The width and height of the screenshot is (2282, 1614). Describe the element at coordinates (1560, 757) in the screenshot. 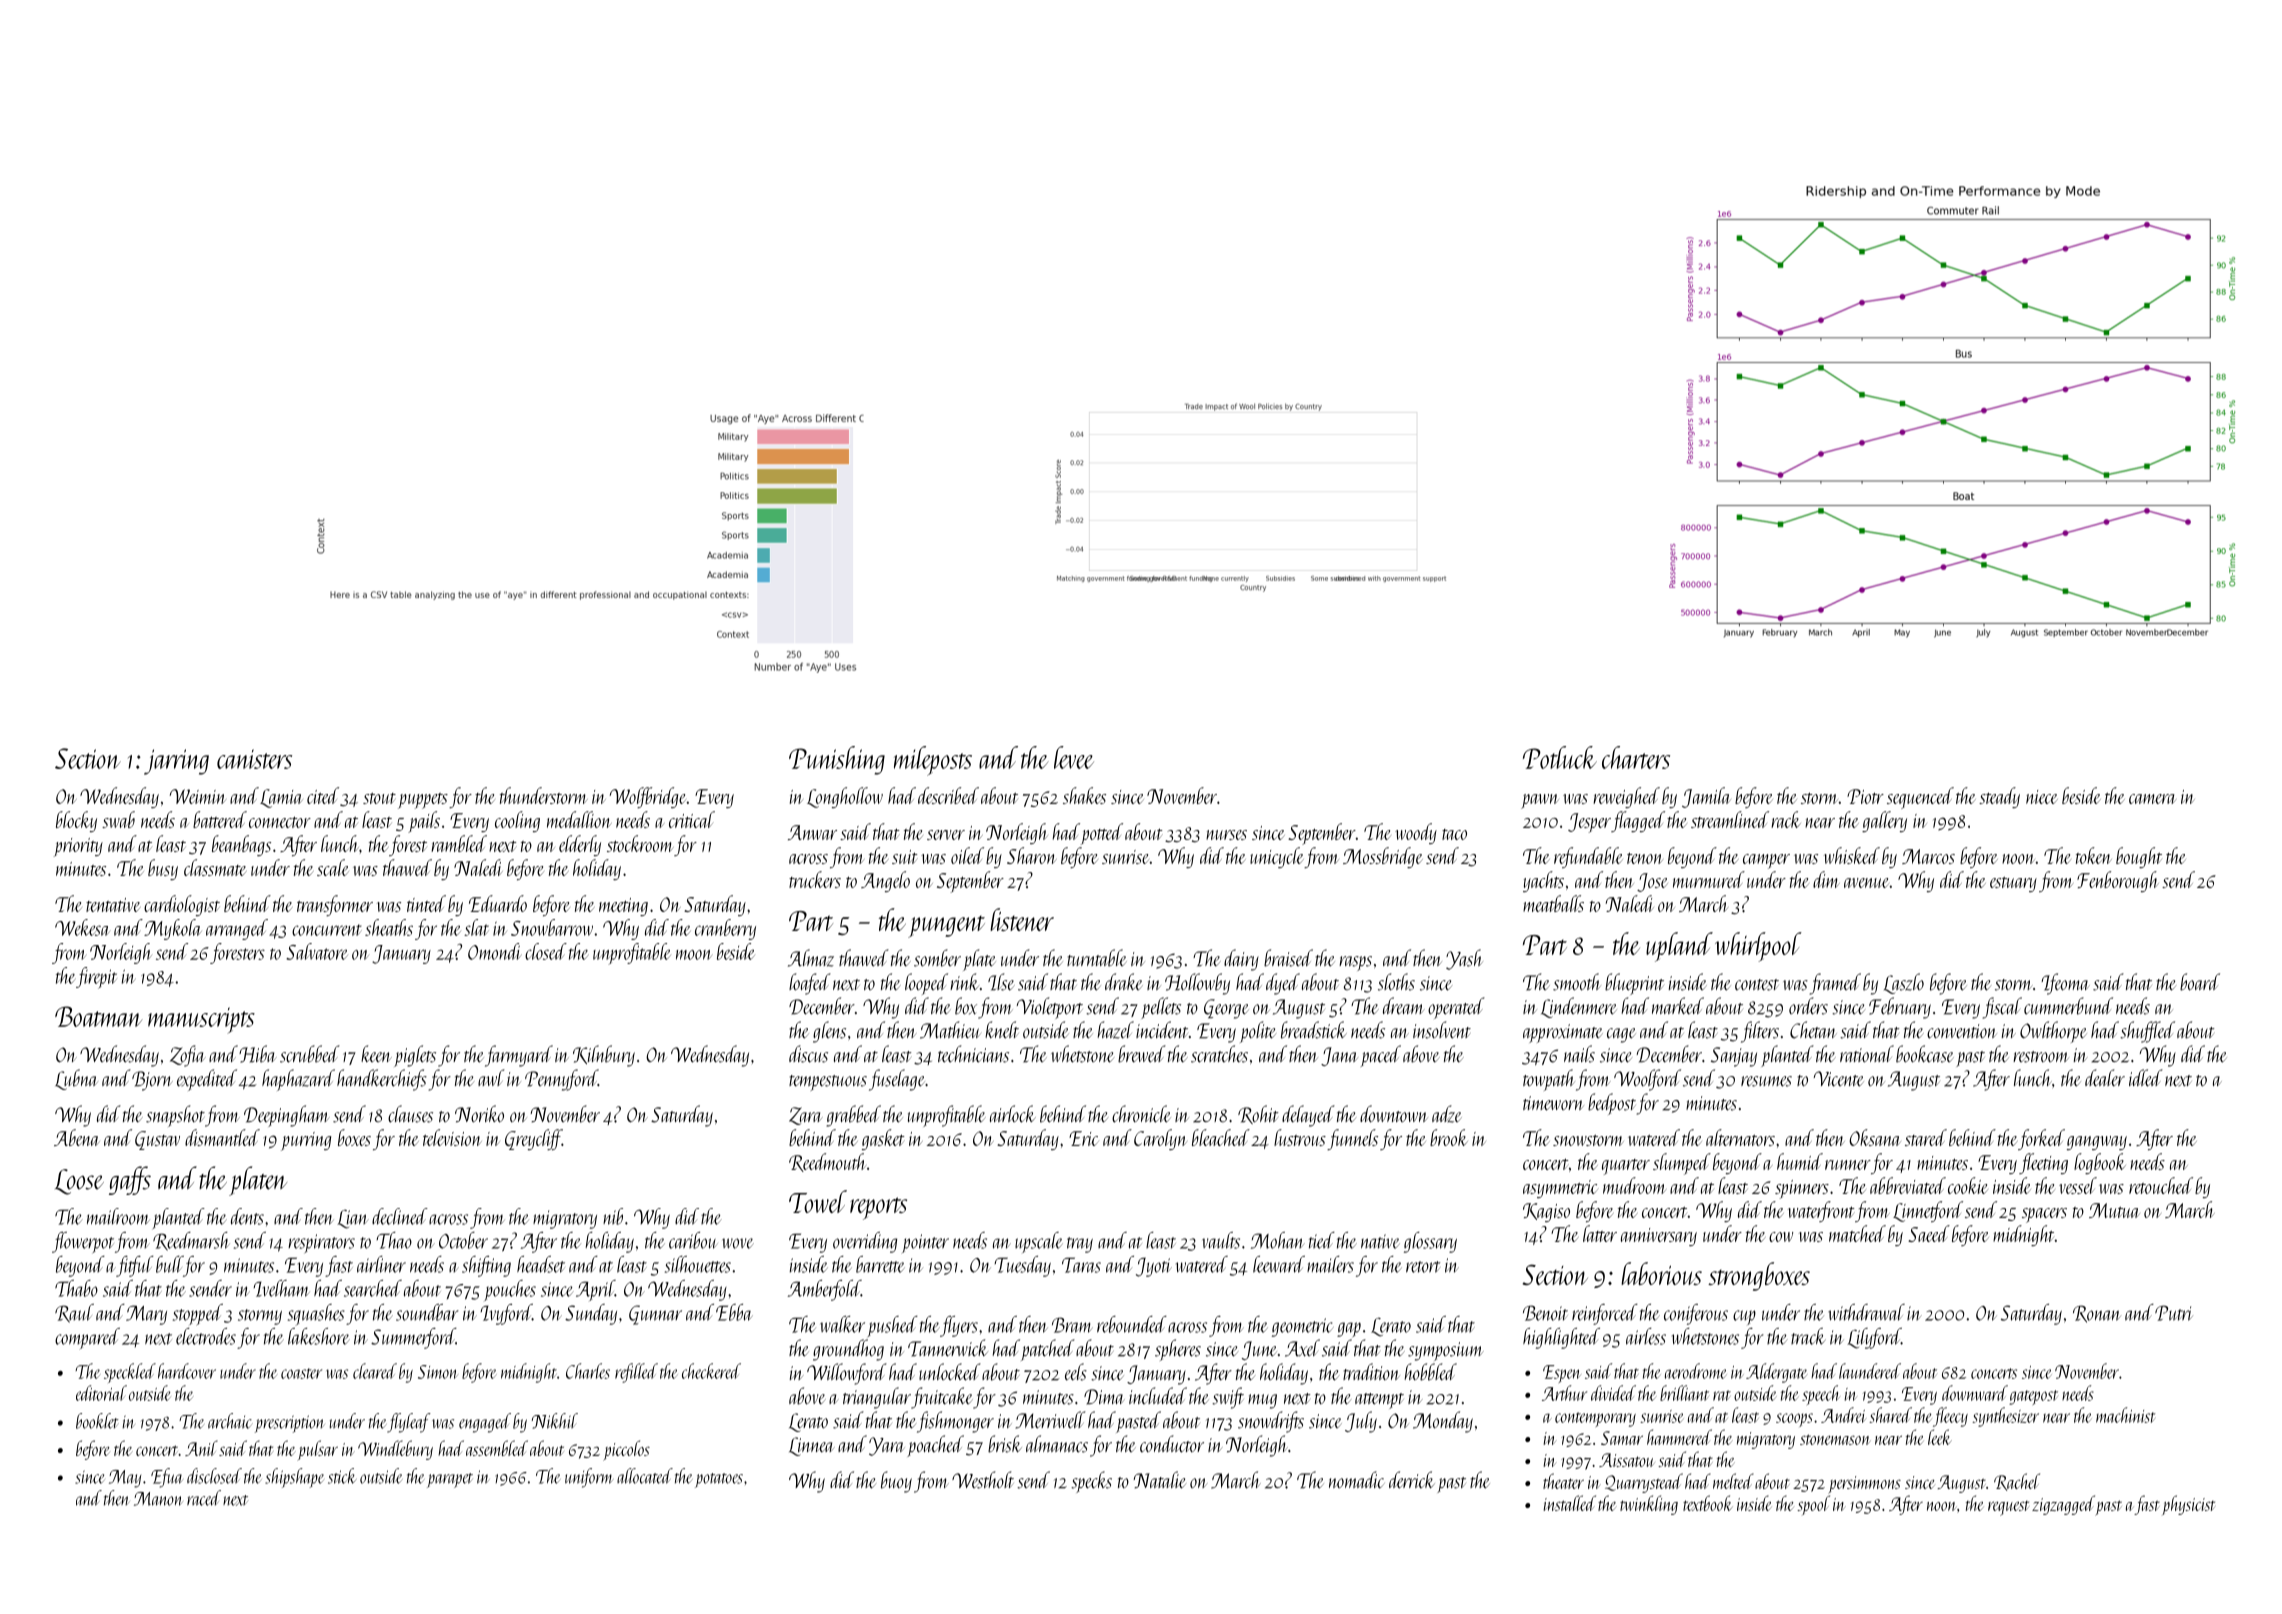

I see `Potluck` at that location.
